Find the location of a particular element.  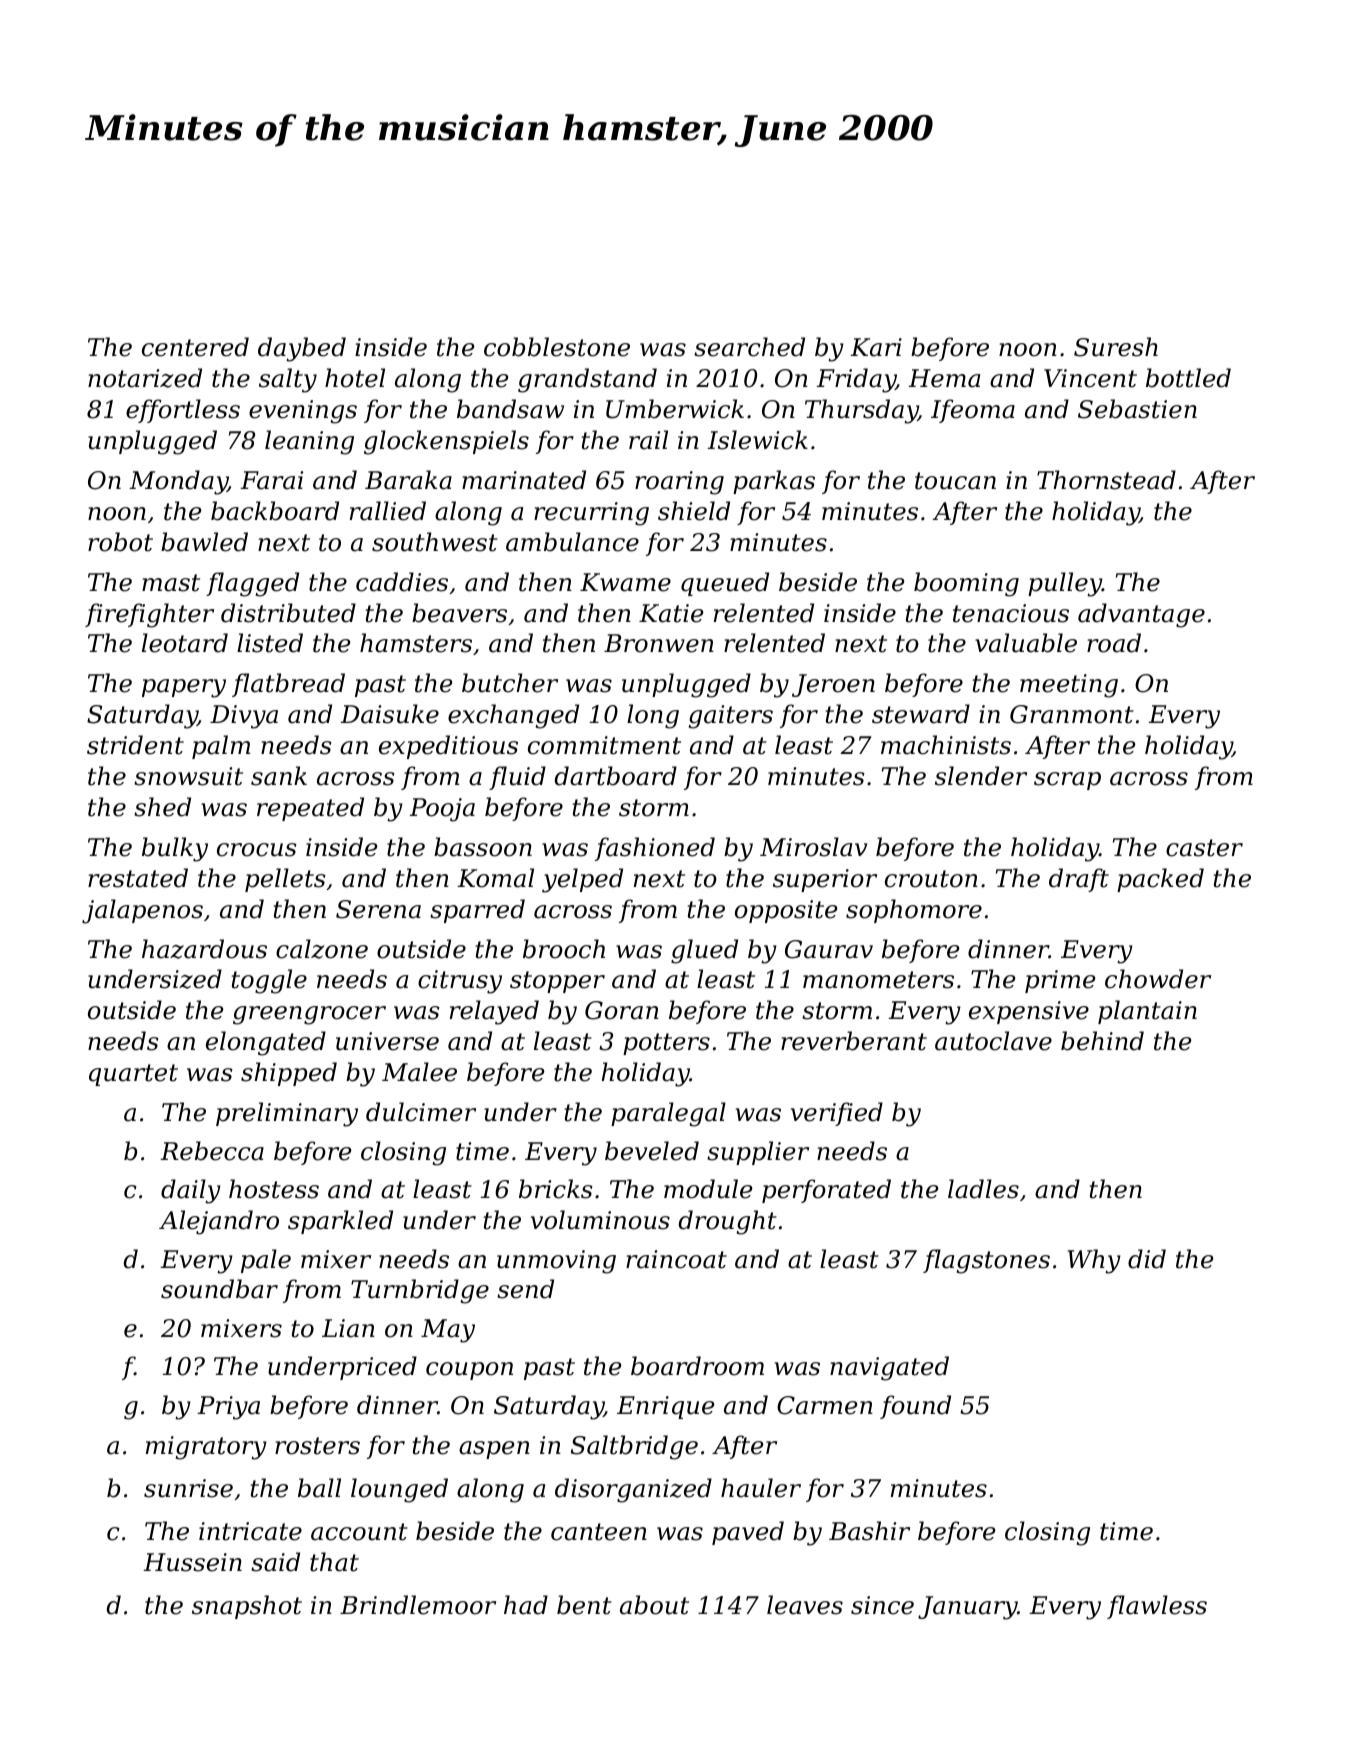

Katie is located at coordinates (671, 613).
